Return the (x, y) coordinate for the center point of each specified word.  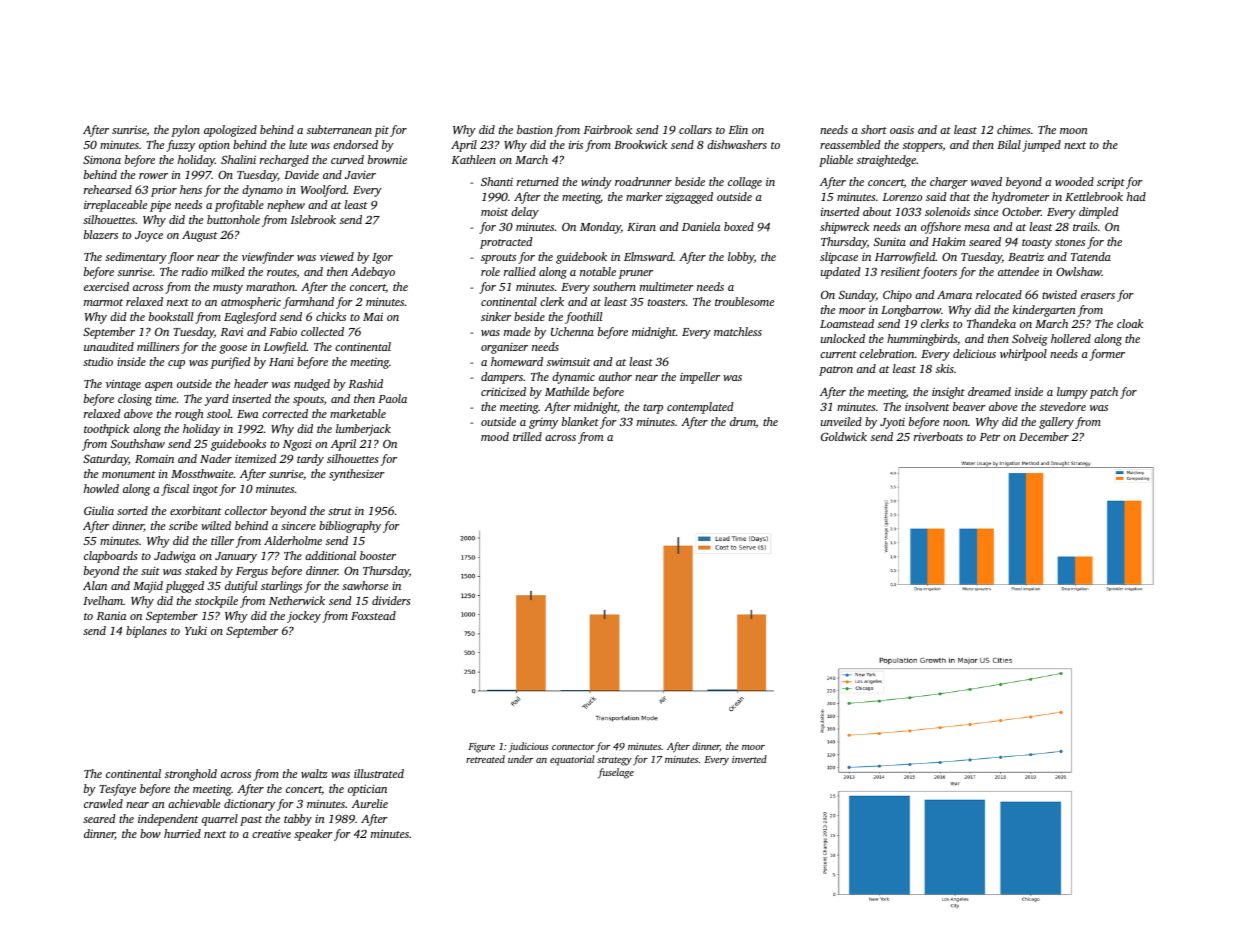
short (874, 129)
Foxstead (373, 615)
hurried (182, 833)
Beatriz (1026, 257)
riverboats (938, 436)
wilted (216, 525)
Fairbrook (608, 129)
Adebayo (373, 273)
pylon (185, 131)
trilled (527, 436)
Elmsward (648, 256)
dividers (391, 600)
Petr (990, 437)
